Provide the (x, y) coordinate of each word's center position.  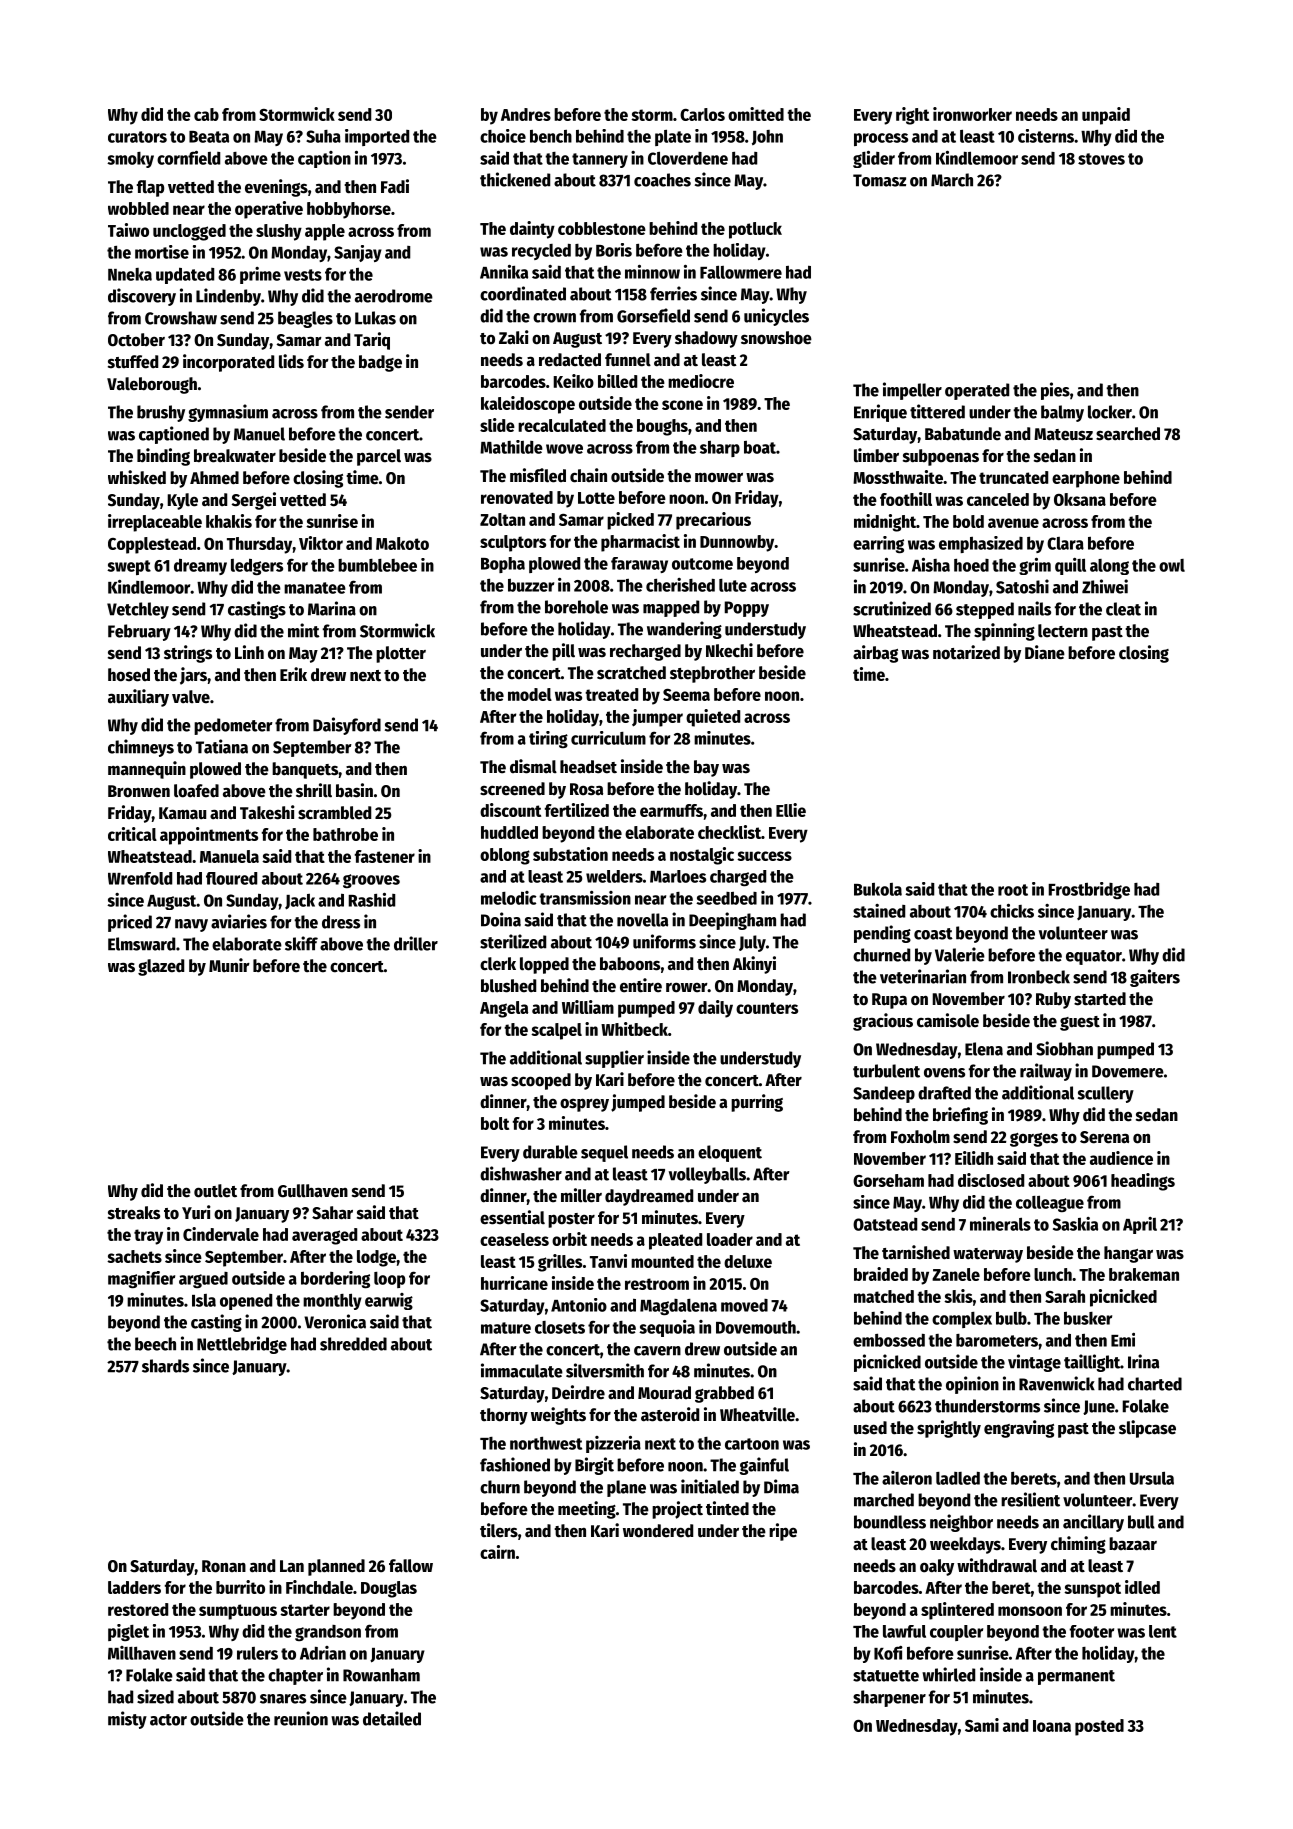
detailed (392, 1718)
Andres (526, 114)
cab (206, 114)
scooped (541, 1081)
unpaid (1106, 116)
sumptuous (238, 1612)
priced (130, 923)
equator (1094, 957)
